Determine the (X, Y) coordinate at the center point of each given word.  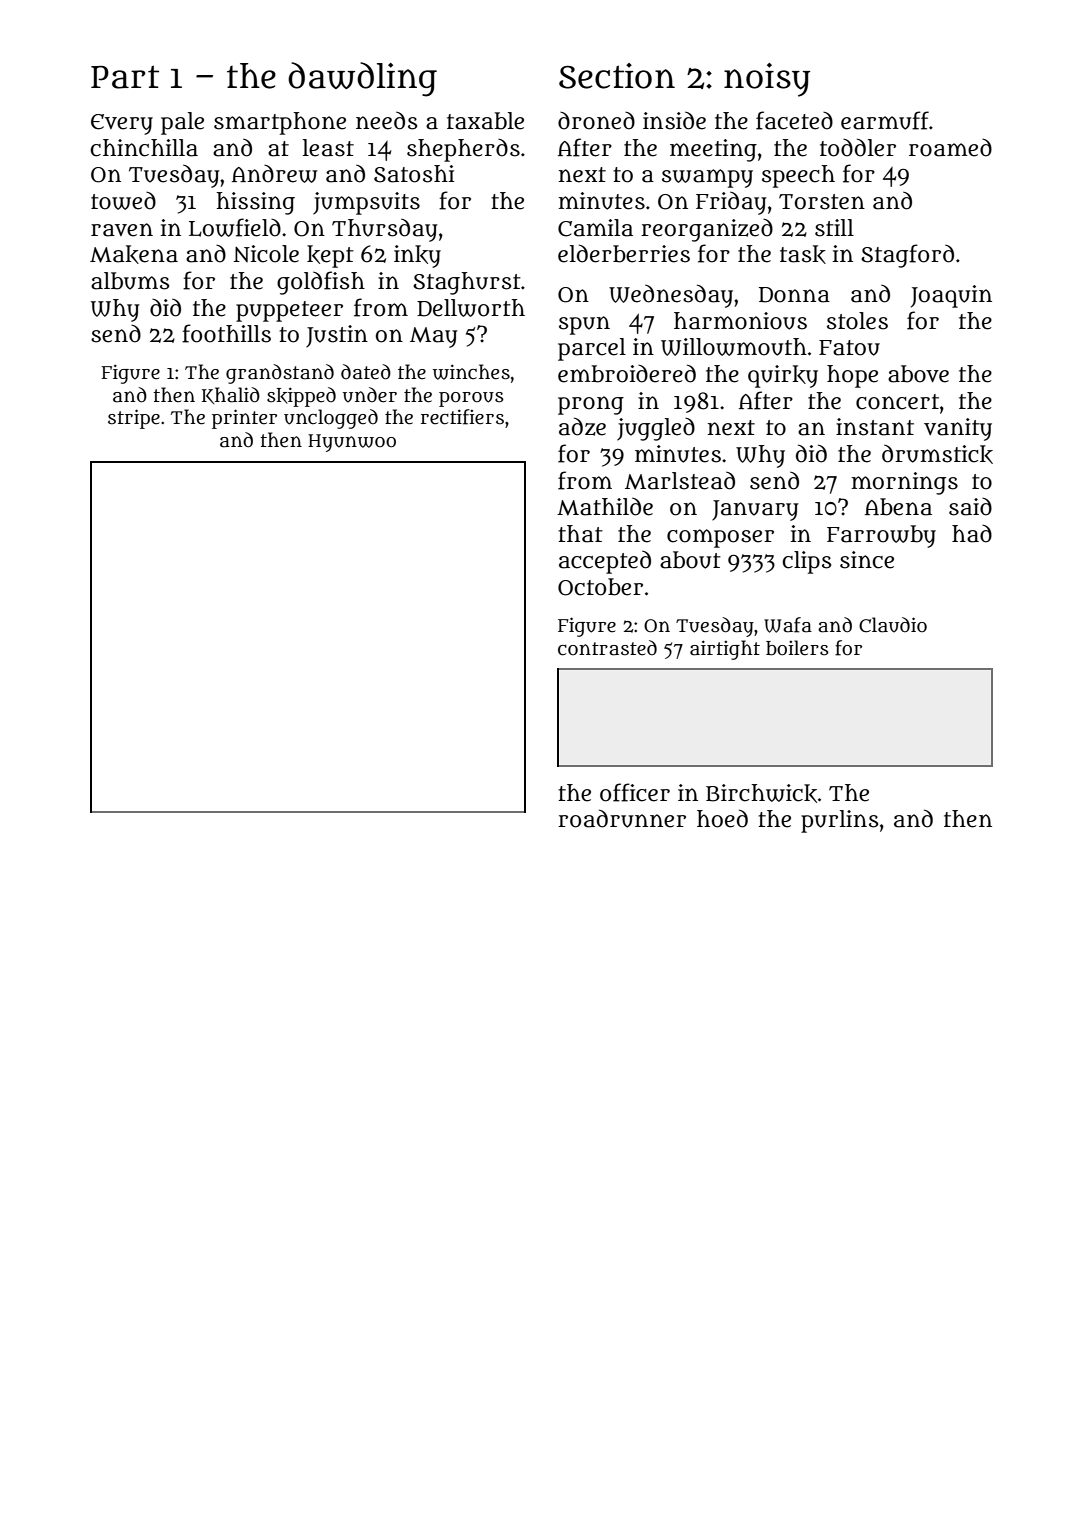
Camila (595, 228)
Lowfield (235, 227)
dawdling (362, 79)
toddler (858, 147)
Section (617, 76)
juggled (656, 429)
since (867, 560)
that (580, 534)
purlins (839, 821)
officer (635, 792)
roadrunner (622, 818)
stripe (134, 419)
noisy (767, 80)
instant (875, 427)
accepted (605, 562)
